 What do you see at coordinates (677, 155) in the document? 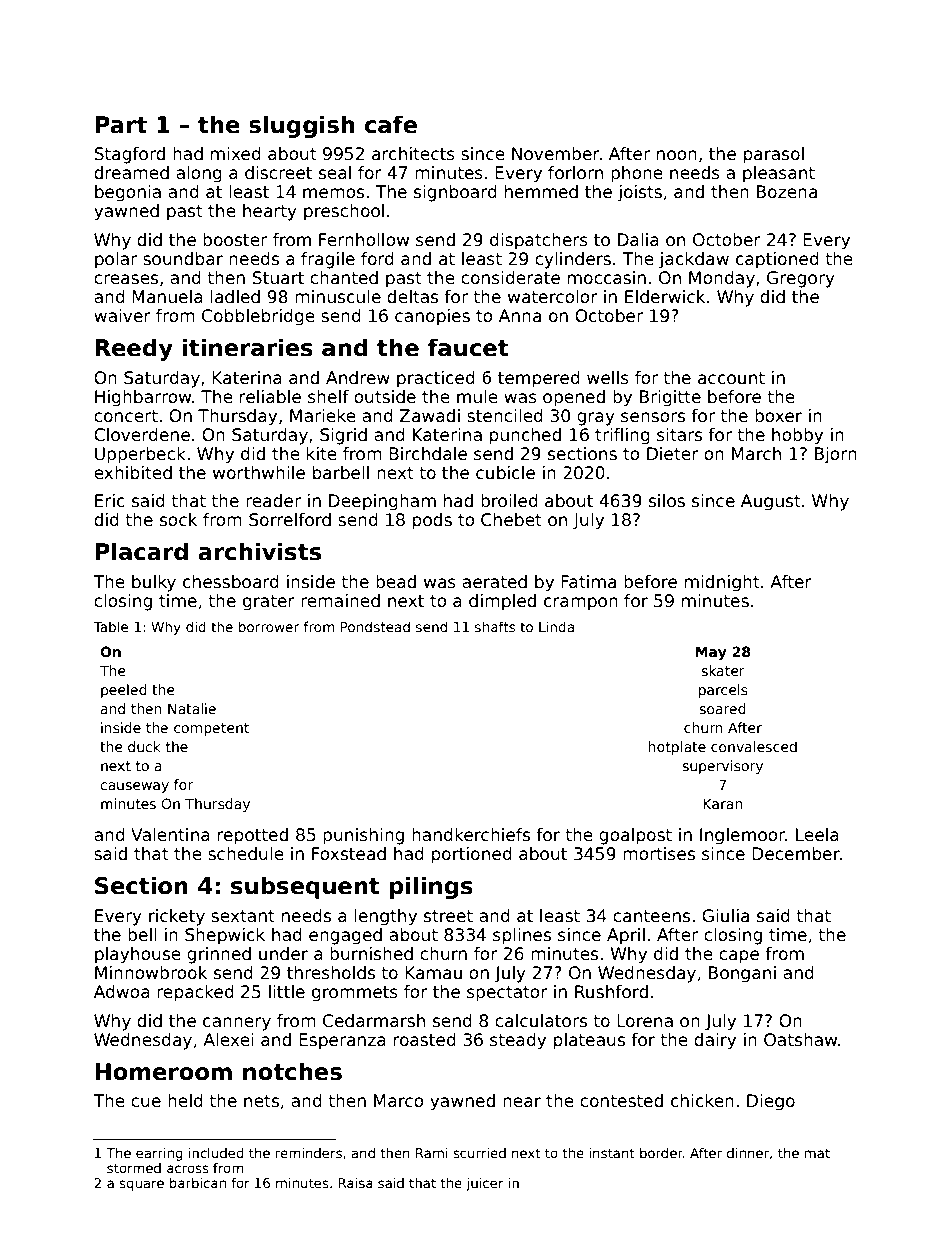
I see `noon` at bounding box center [677, 155].
